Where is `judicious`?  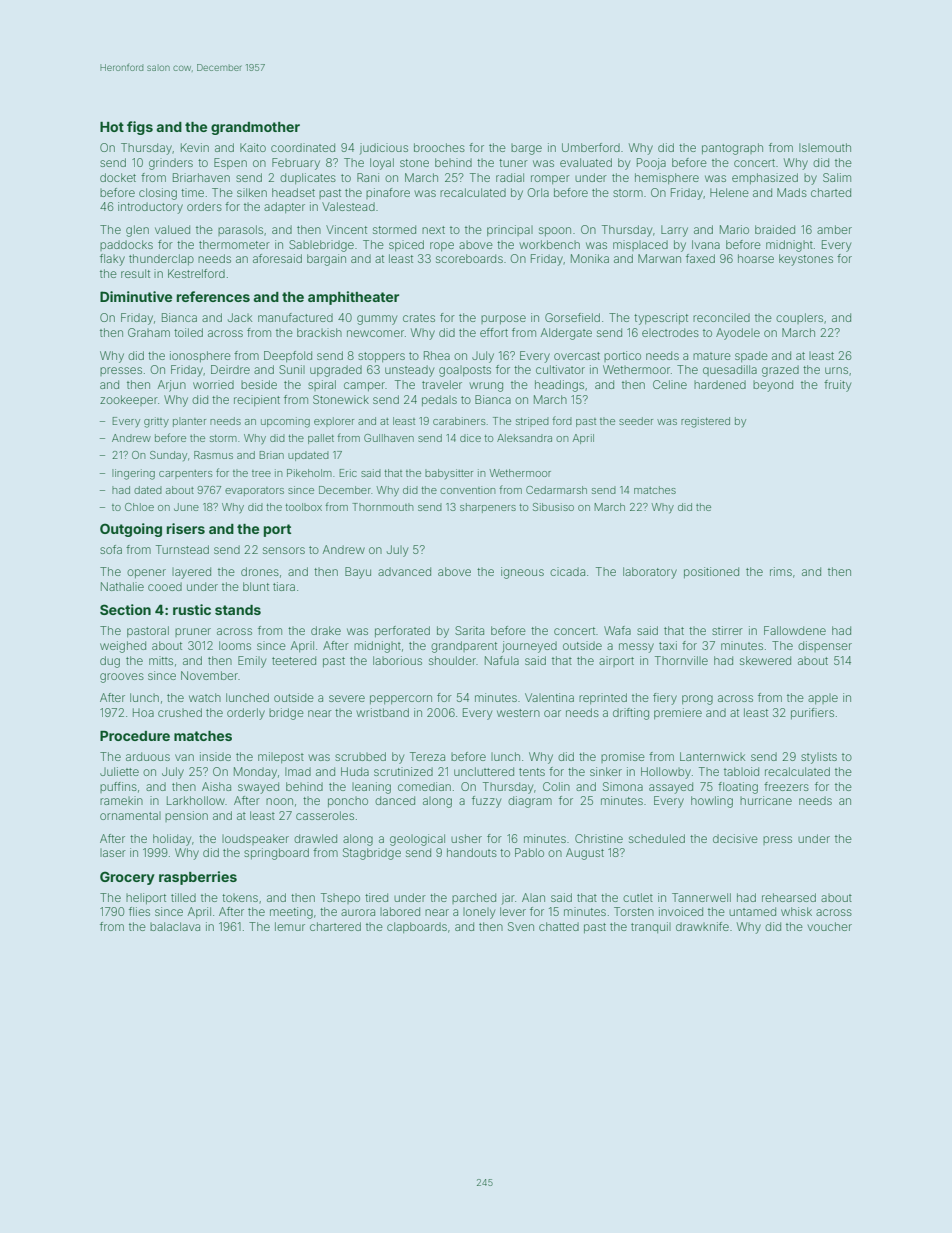 judicious is located at coordinates (384, 149).
